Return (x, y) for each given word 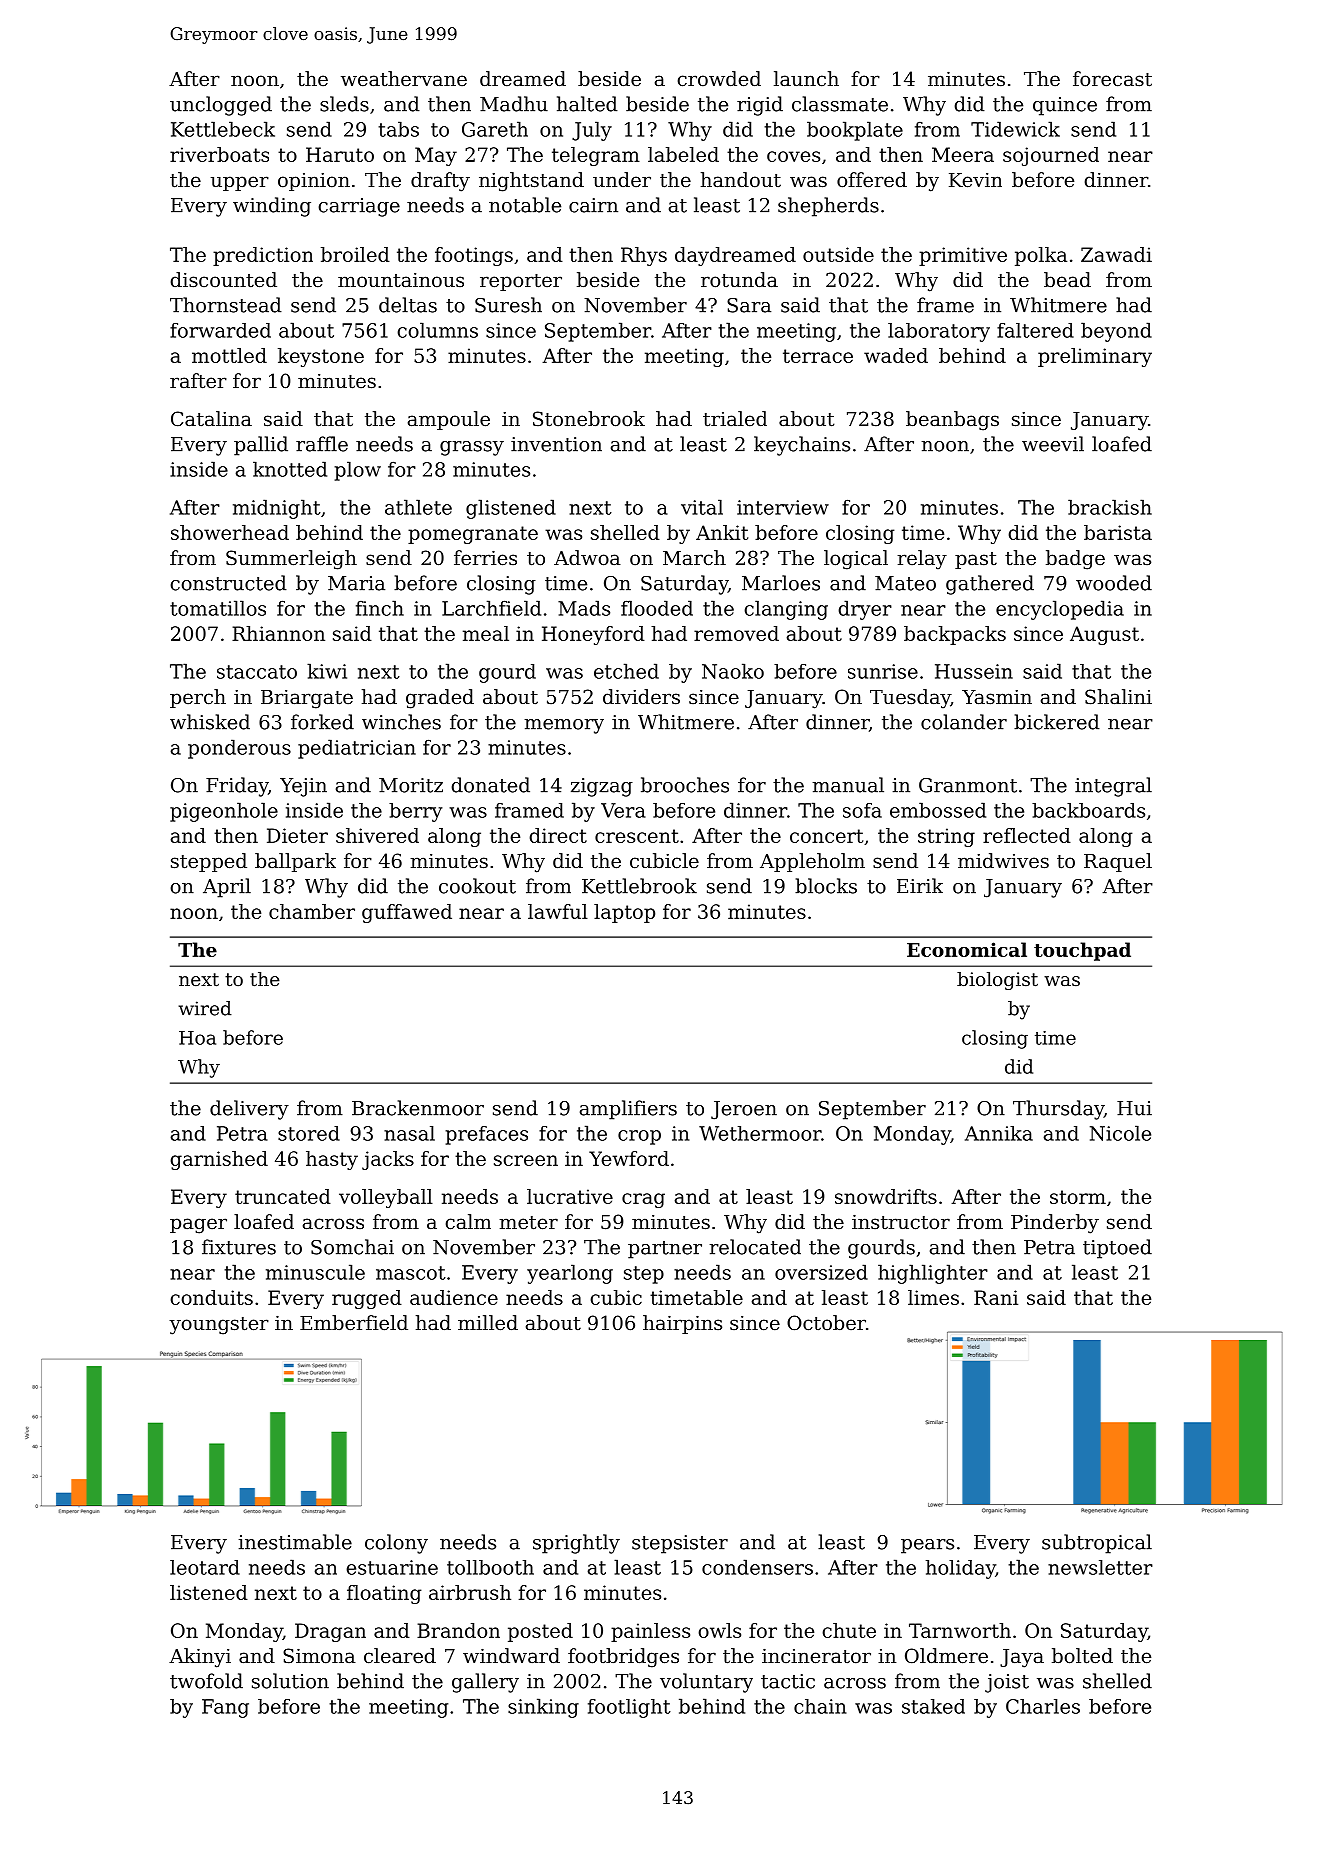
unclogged (221, 106)
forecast (1112, 79)
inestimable (295, 1542)
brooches (685, 785)
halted (587, 104)
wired (205, 1008)
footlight (629, 1708)
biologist (997, 981)
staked (933, 1706)
